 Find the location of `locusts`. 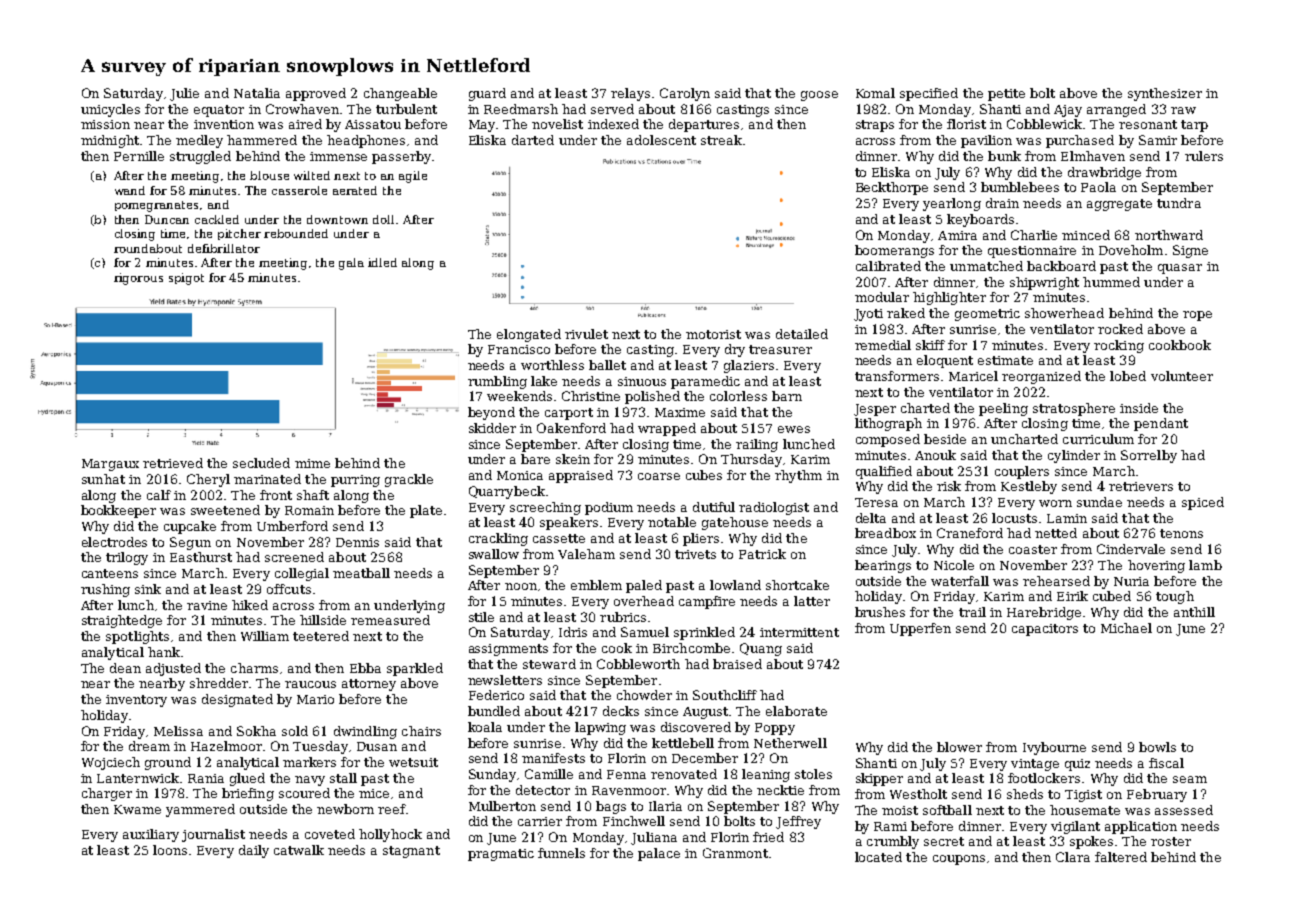

locusts is located at coordinates (1014, 518).
